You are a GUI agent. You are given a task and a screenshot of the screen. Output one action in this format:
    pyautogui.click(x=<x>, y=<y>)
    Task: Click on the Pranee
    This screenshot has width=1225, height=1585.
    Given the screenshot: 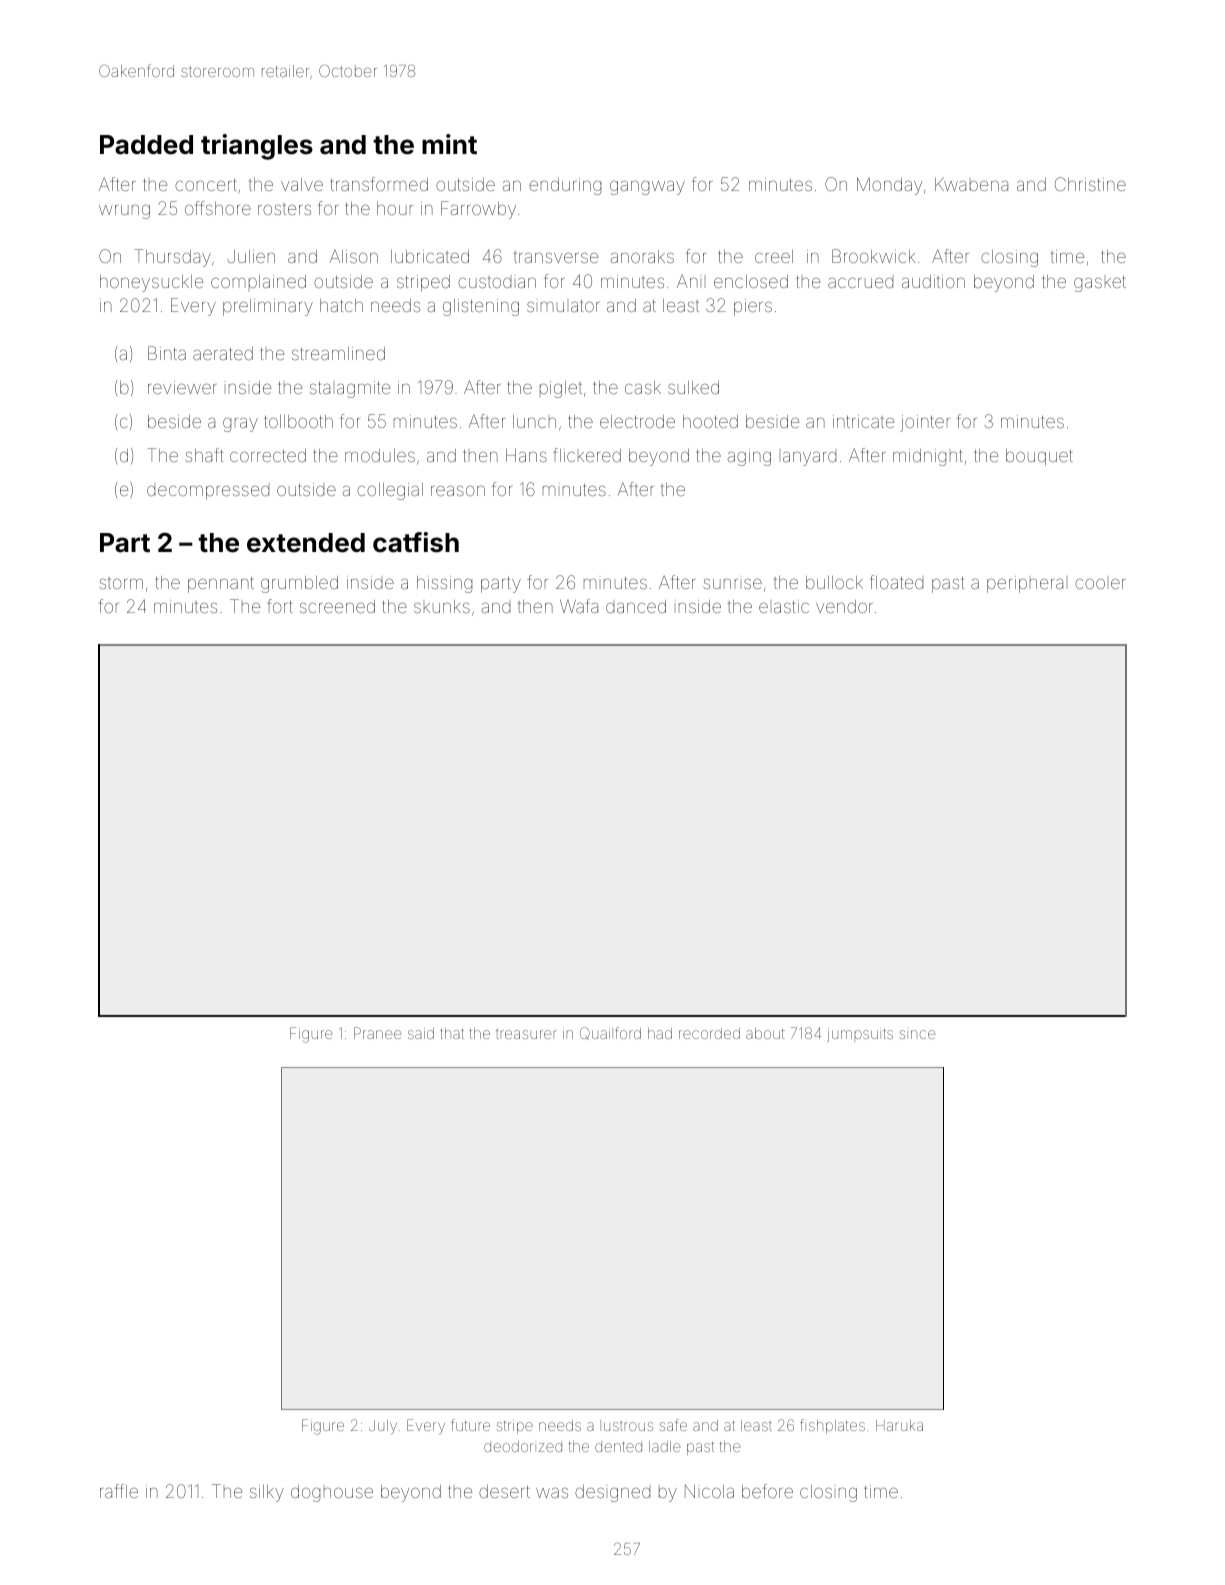 What is the action you would take?
    pyautogui.click(x=377, y=1033)
